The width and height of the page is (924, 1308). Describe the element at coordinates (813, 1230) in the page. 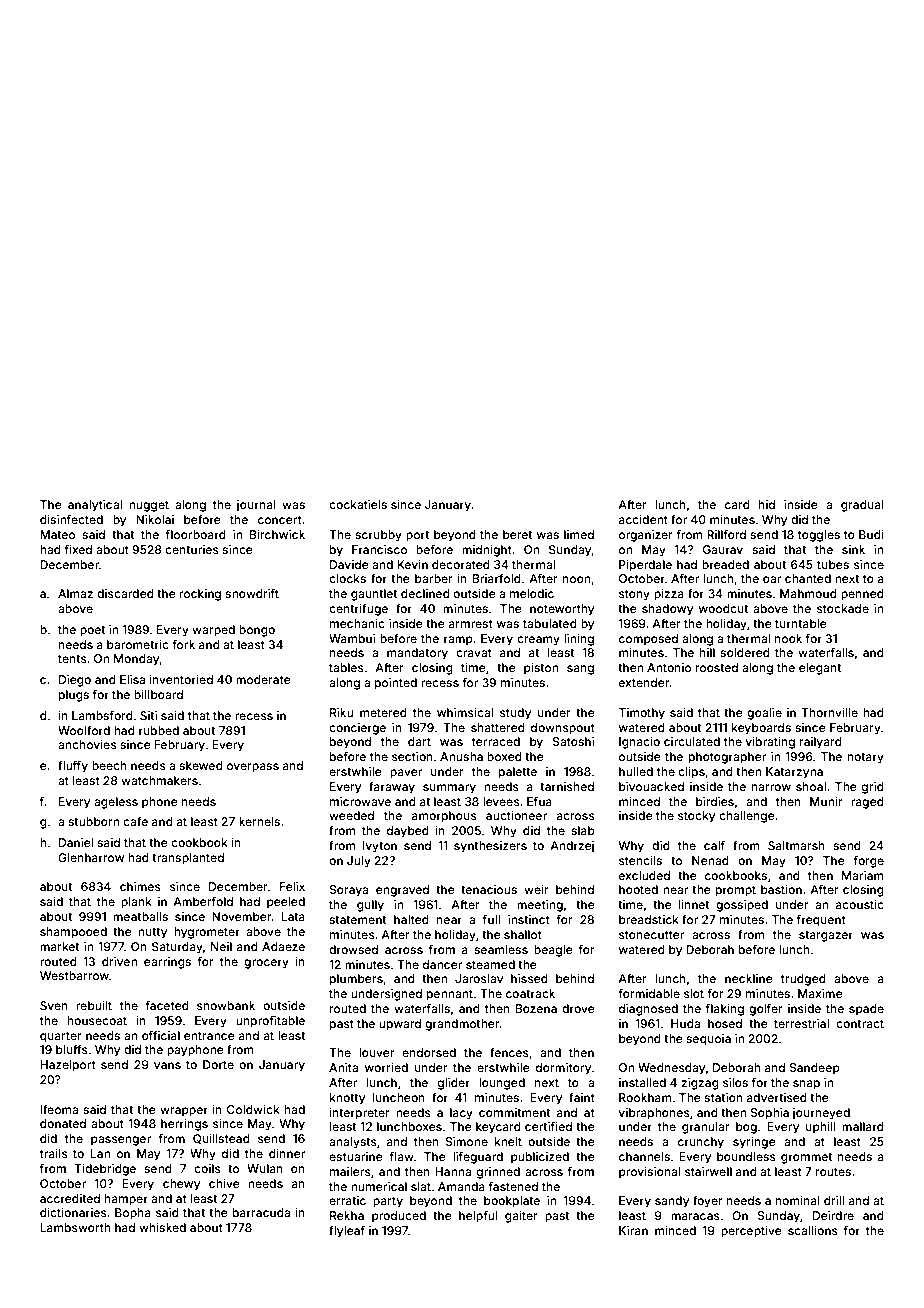

I see `scallions` at that location.
